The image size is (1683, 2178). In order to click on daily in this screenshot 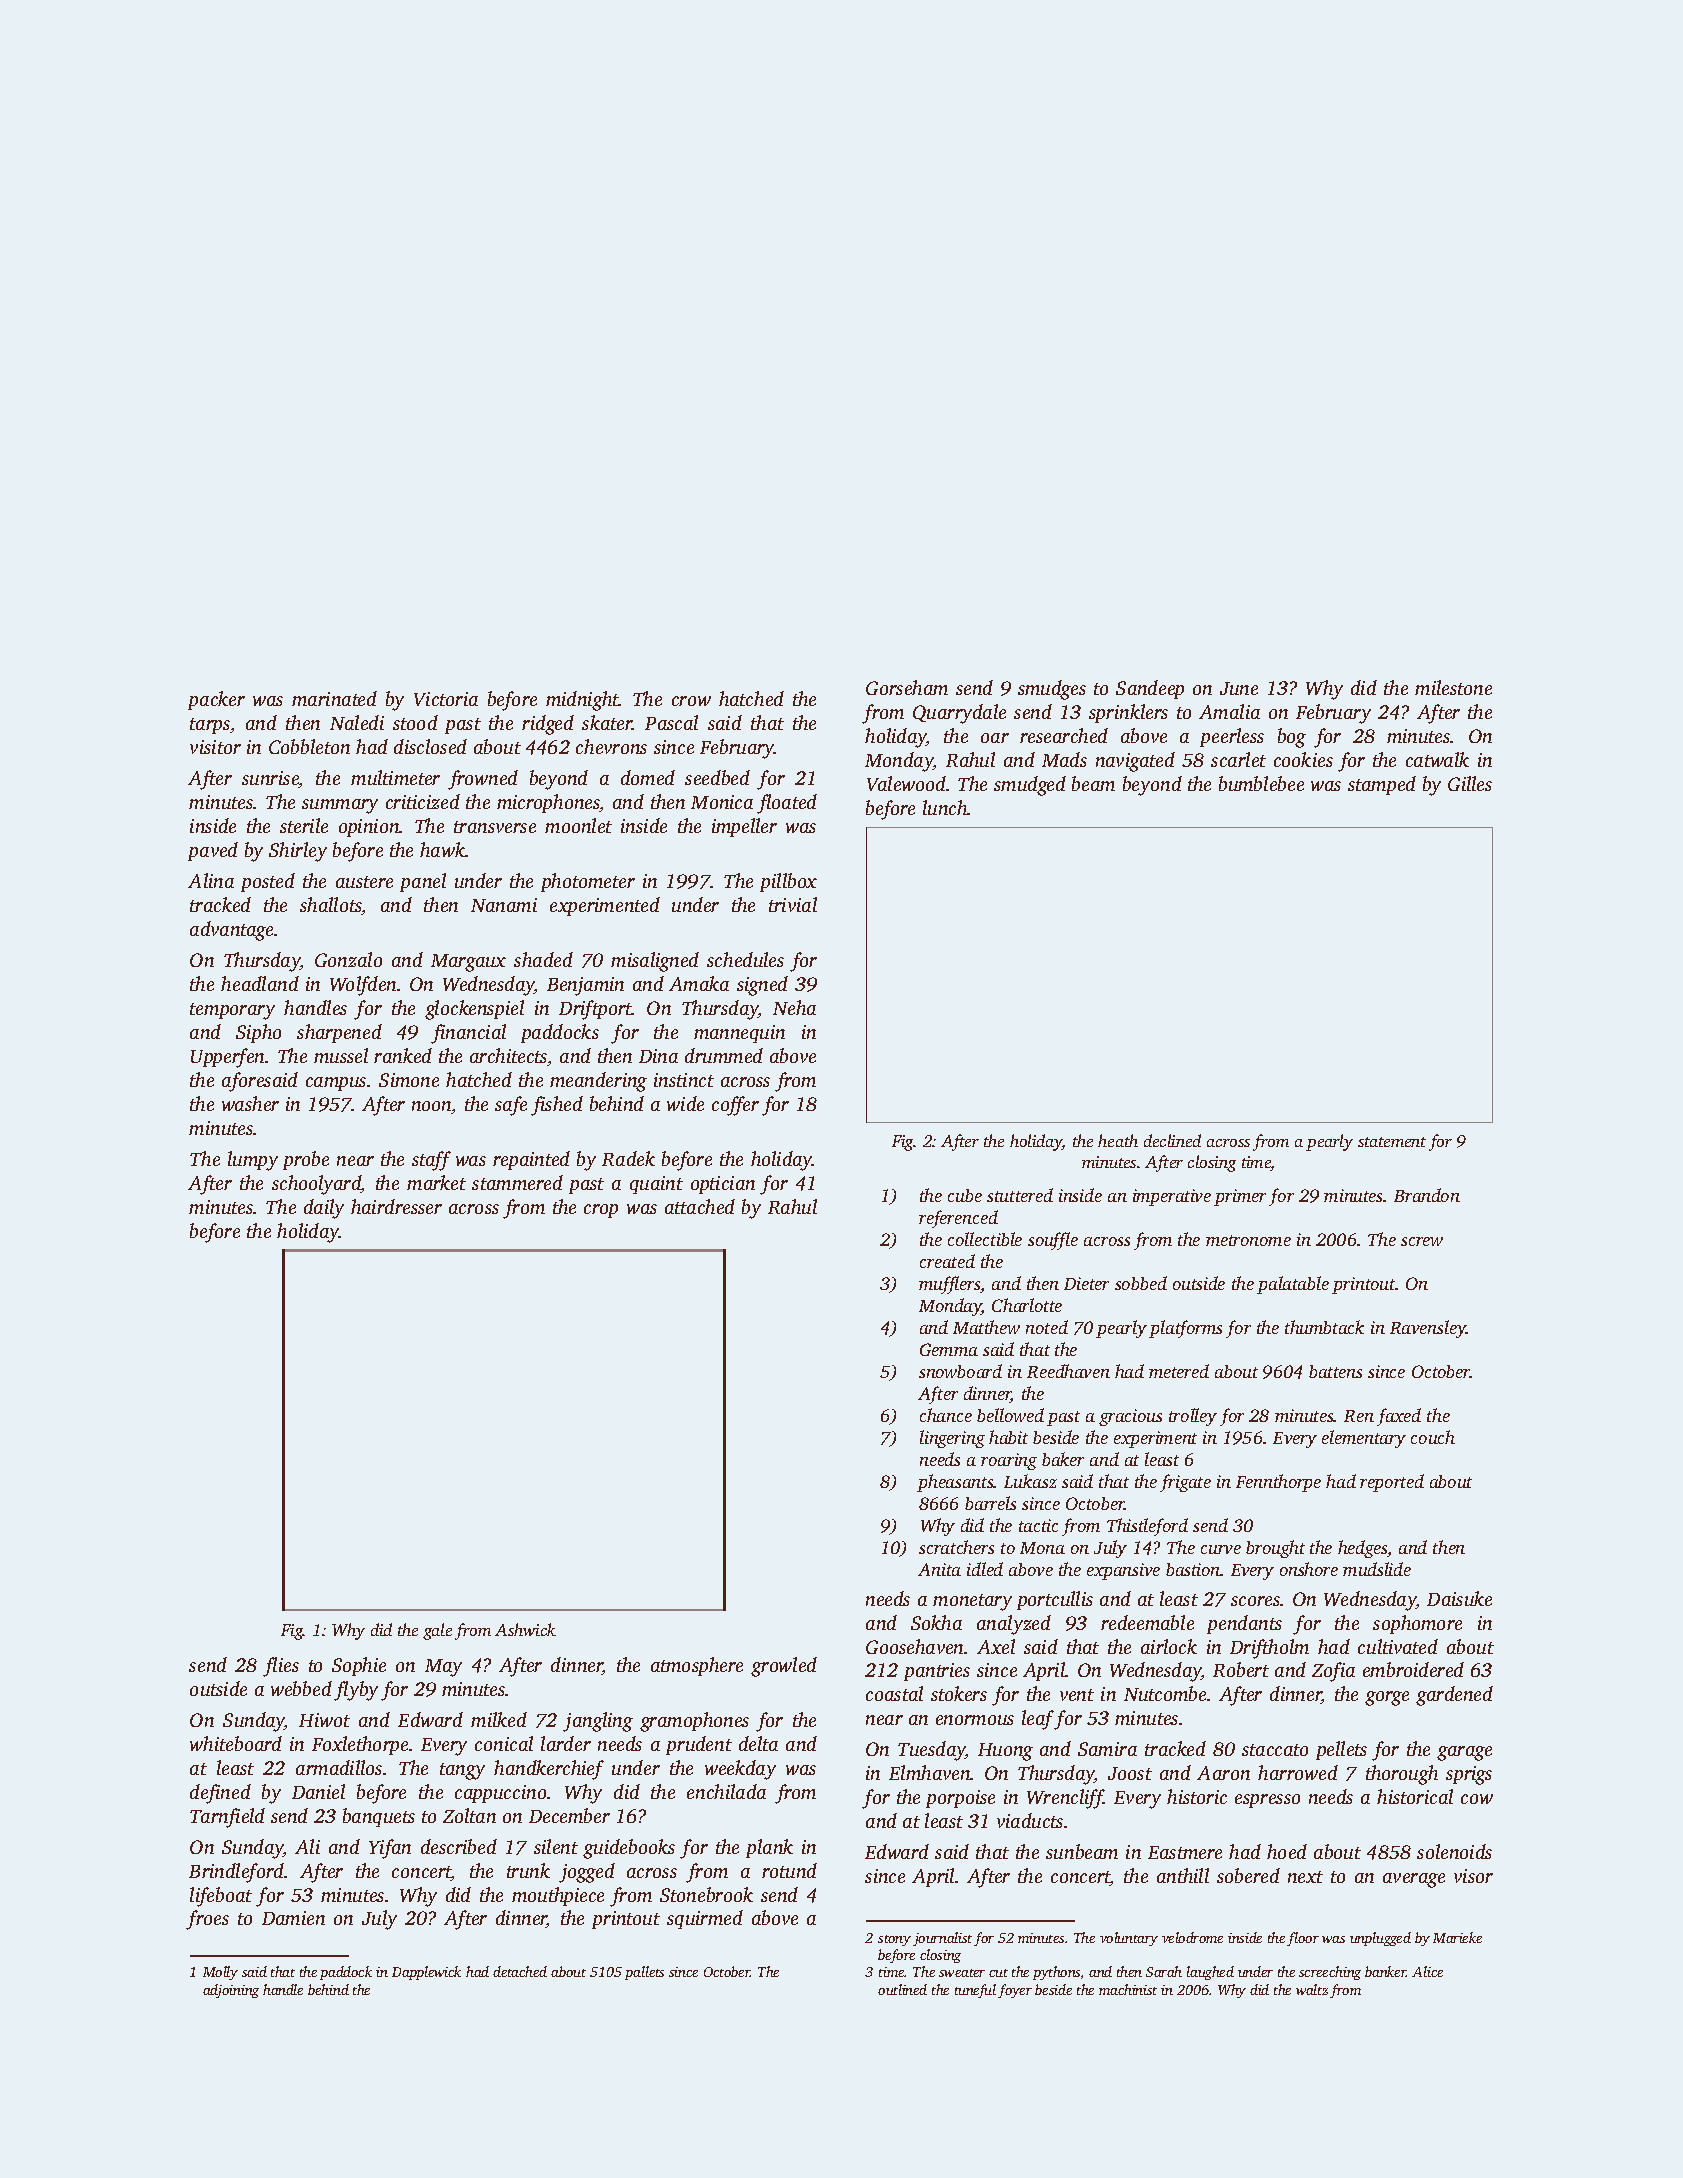, I will do `click(324, 1209)`.
